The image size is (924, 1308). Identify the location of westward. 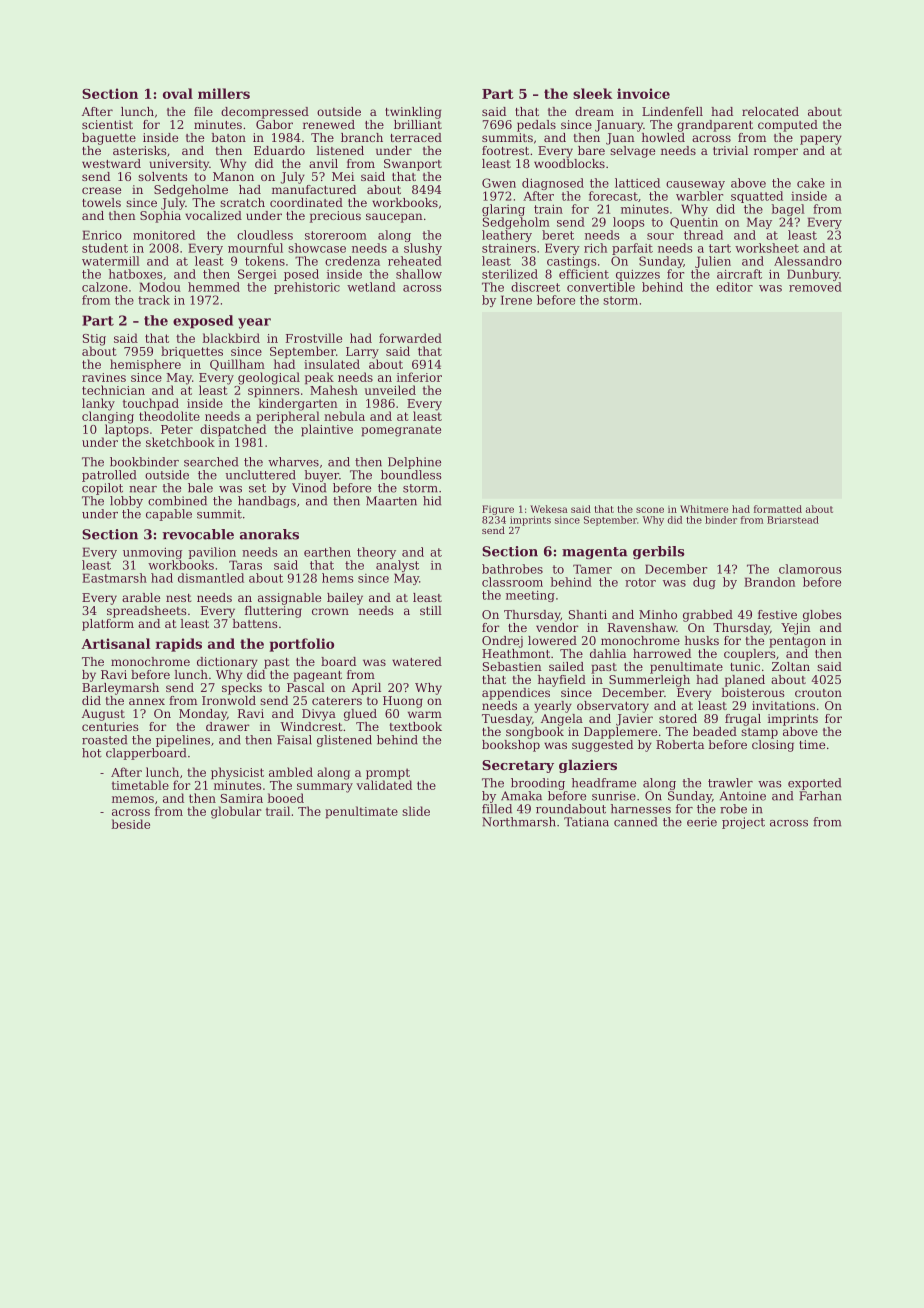
(111, 163).
